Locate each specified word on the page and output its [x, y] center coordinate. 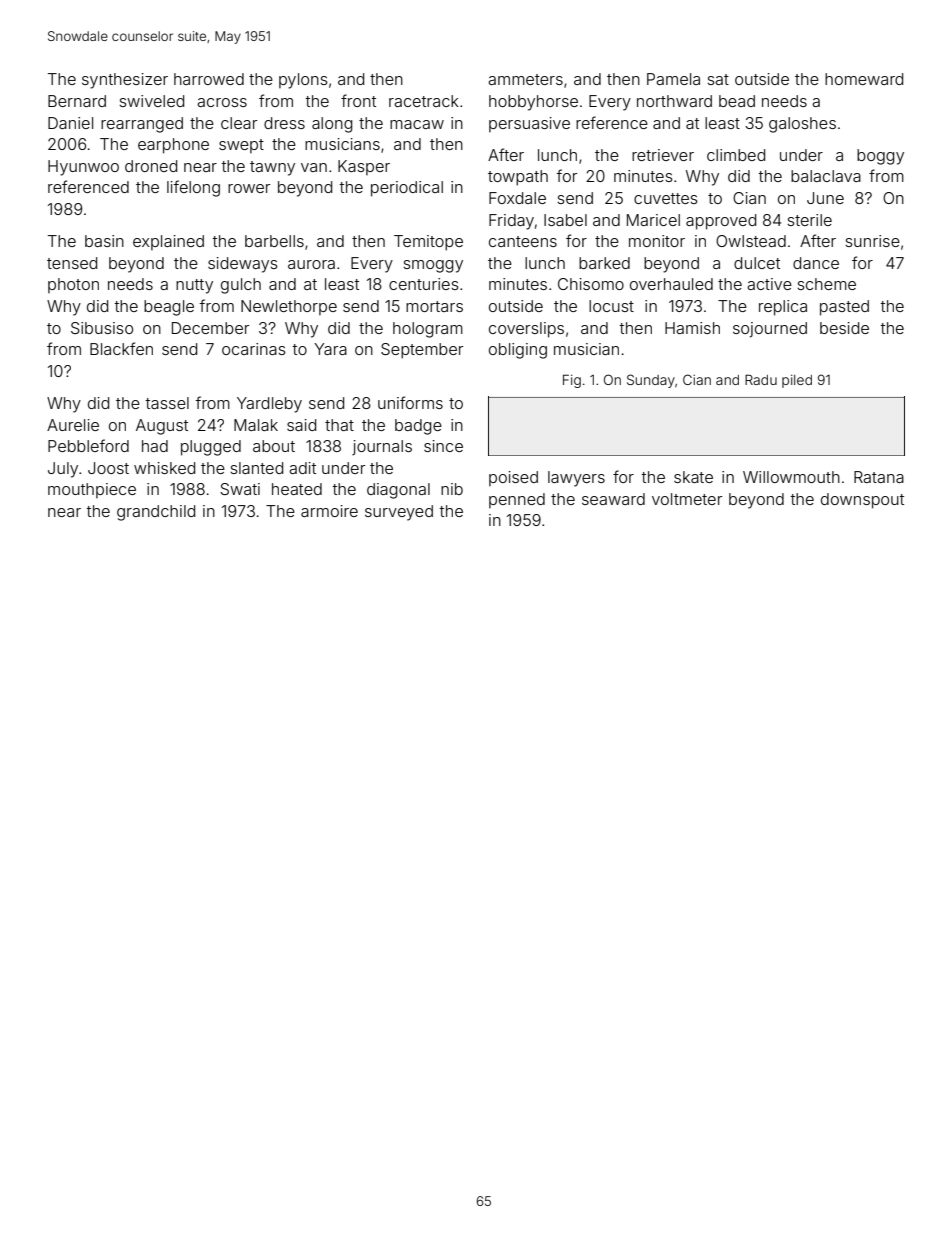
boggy [880, 157]
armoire [329, 511]
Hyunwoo [83, 168]
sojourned [770, 330]
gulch [241, 286]
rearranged [142, 125]
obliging [518, 351]
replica [783, 308]
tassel [167, 403]
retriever [663, 155]
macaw [417, 124]
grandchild [156, 513]
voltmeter [687, 499]
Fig [572, 381]
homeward [864, 79]
